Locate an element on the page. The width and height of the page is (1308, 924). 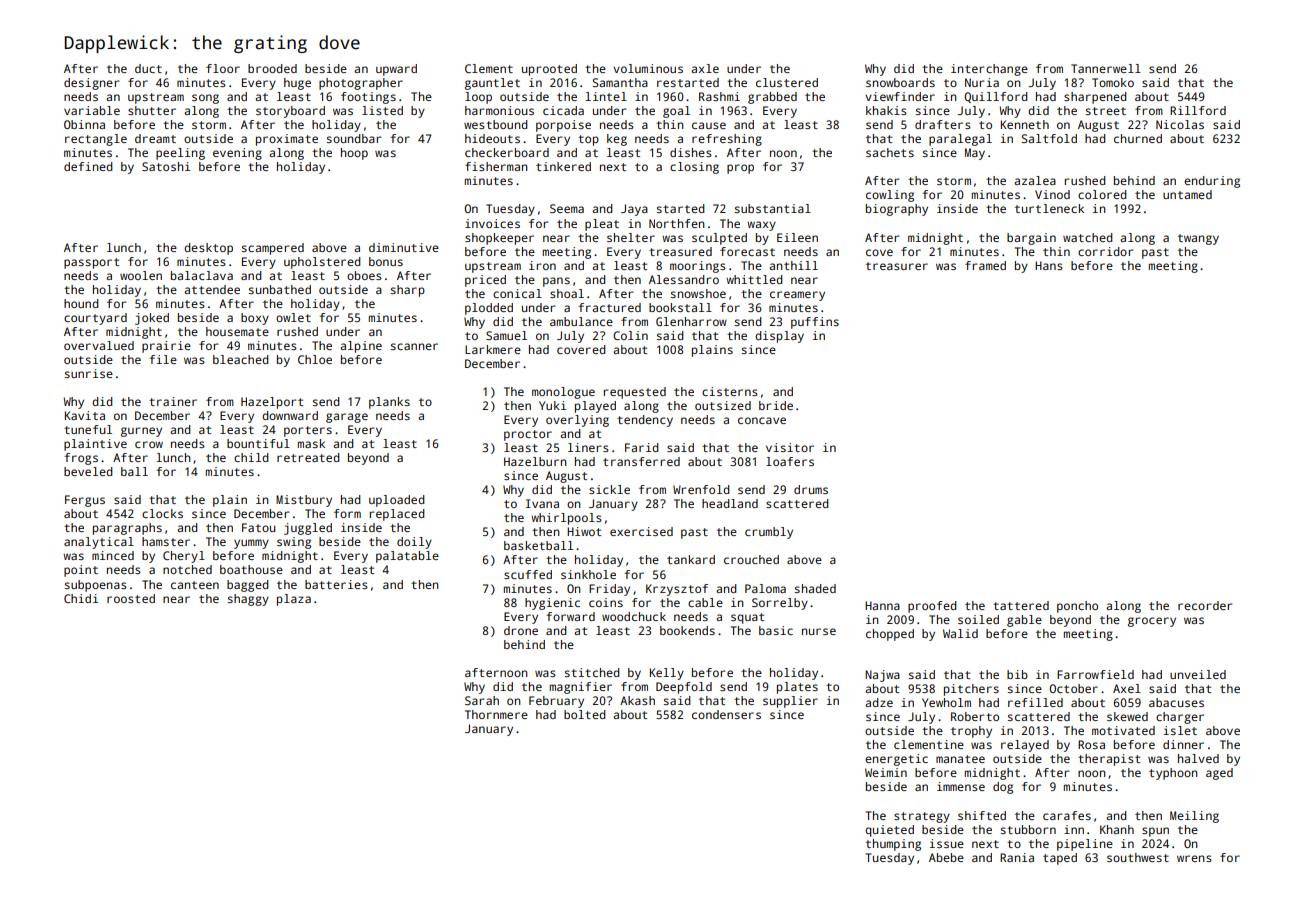
twangy is located at coordinates (1198, 239).
